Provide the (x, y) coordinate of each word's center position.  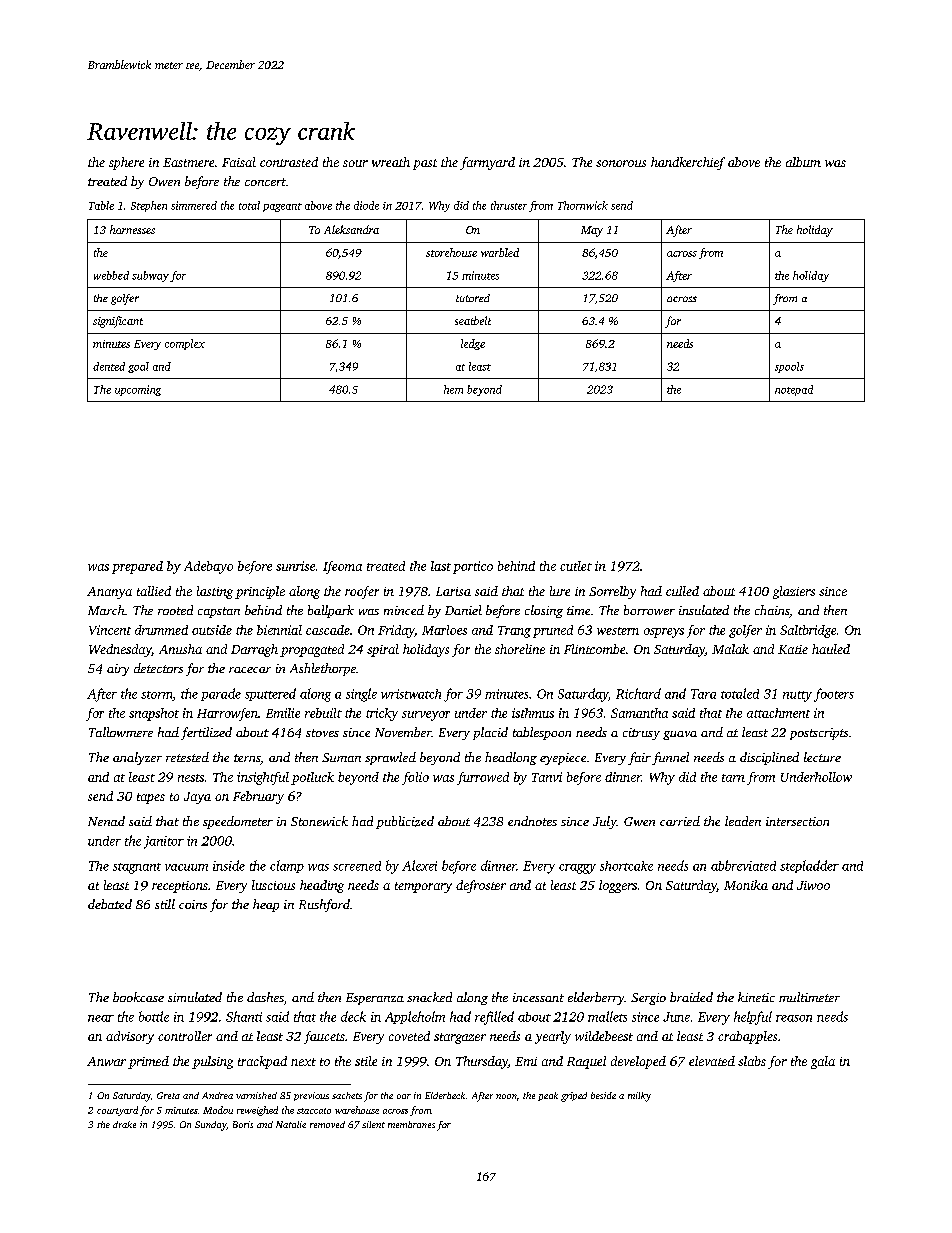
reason (794, 1018)
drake (124, 1124)
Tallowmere (121, 732)
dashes (265, 997)
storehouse (451, 252)
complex (185, 344)
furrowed (483, 778)
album (803, 162)
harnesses (132, 229)
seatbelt (473, 320)
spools (789, 367)
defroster (481, 886)
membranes (411, 1124)
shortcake (626, 866)
